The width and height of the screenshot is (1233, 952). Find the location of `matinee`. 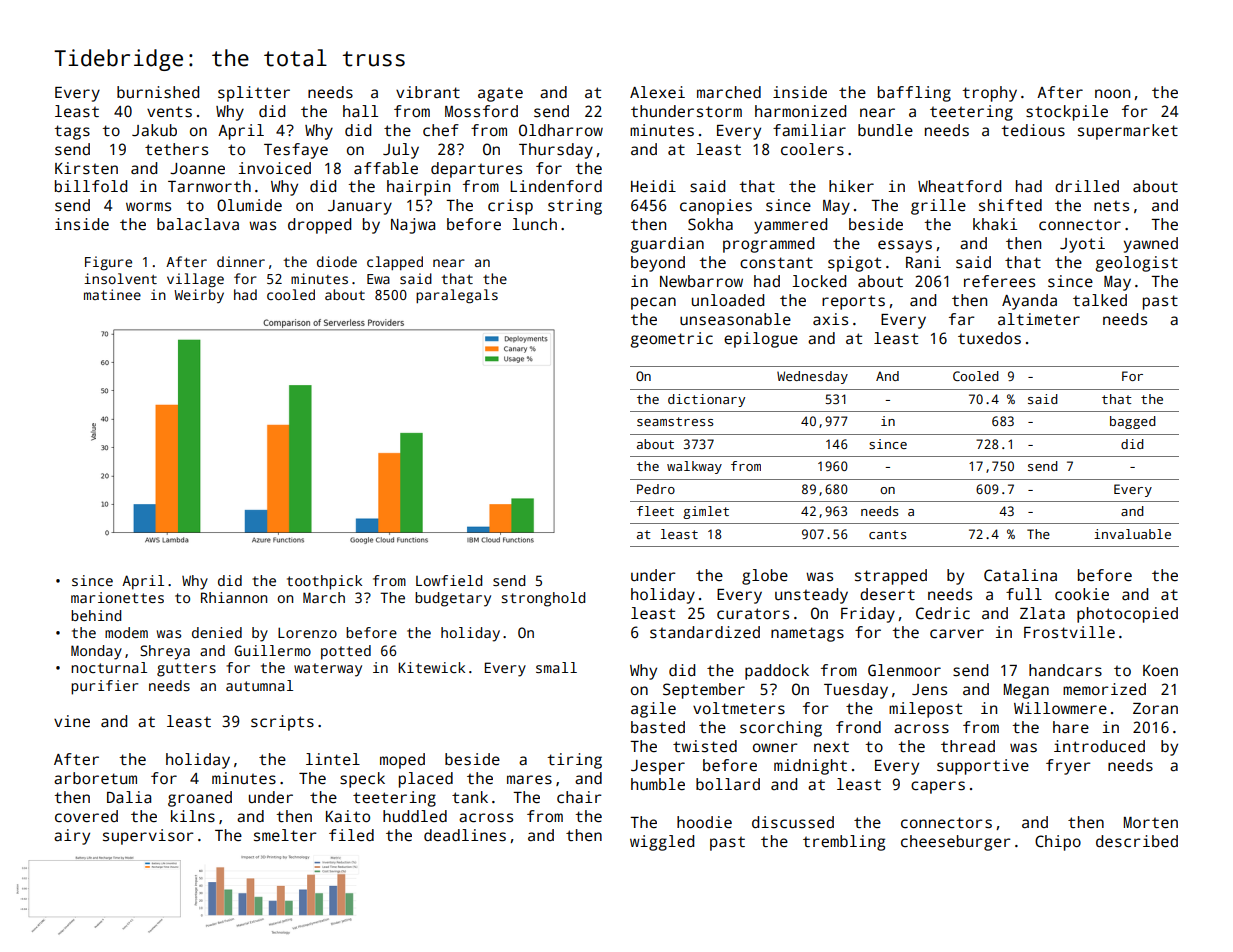

matinee is located at coordinates (112, 294).
